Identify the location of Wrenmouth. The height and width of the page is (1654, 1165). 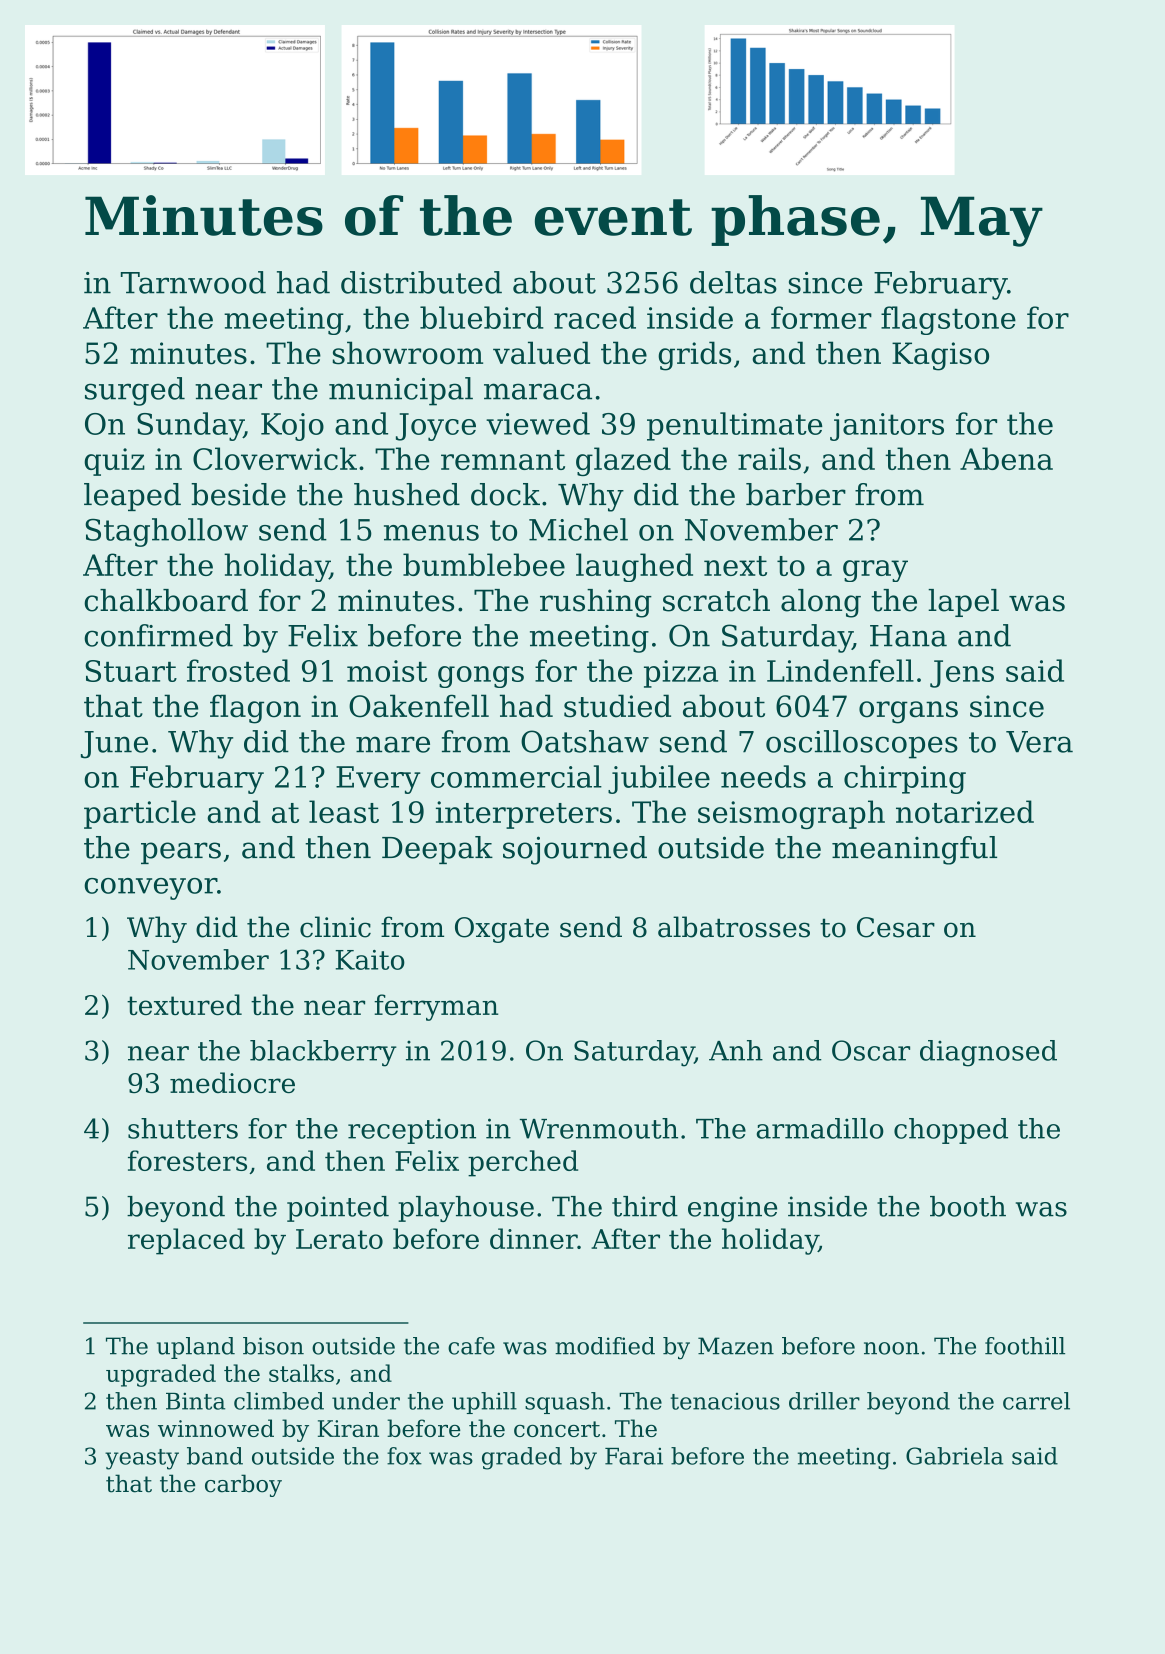
(599, 1128).
